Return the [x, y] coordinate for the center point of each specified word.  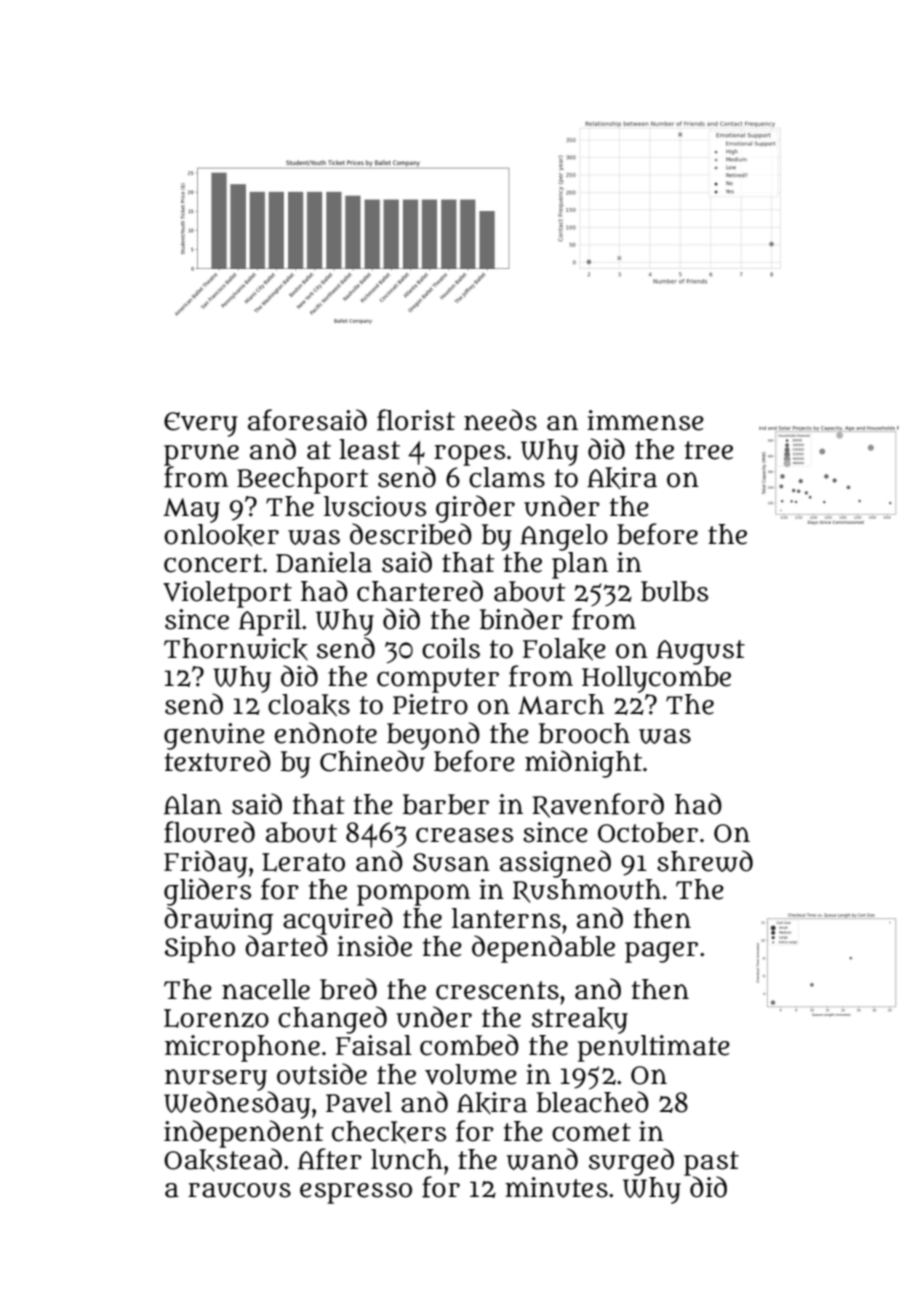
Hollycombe [656, 679]
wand [542, 1159]
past [711, 1163]
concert [213, 563]
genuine [214, 736]
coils [451, 648]
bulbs [674, 591]
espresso [356, 1193]
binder [521, 619]
